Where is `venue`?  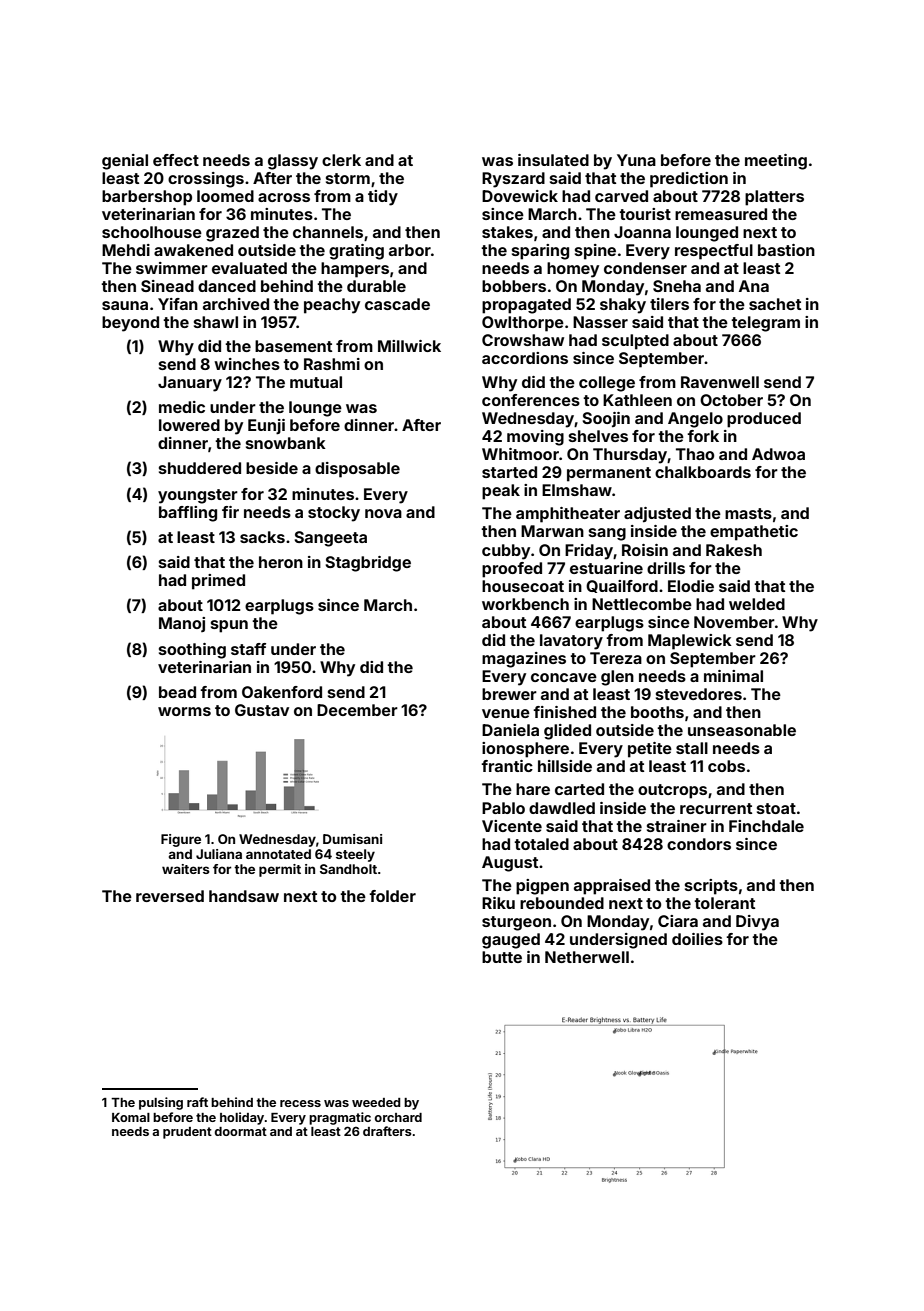
venue is located at coordinates (506, 713).
